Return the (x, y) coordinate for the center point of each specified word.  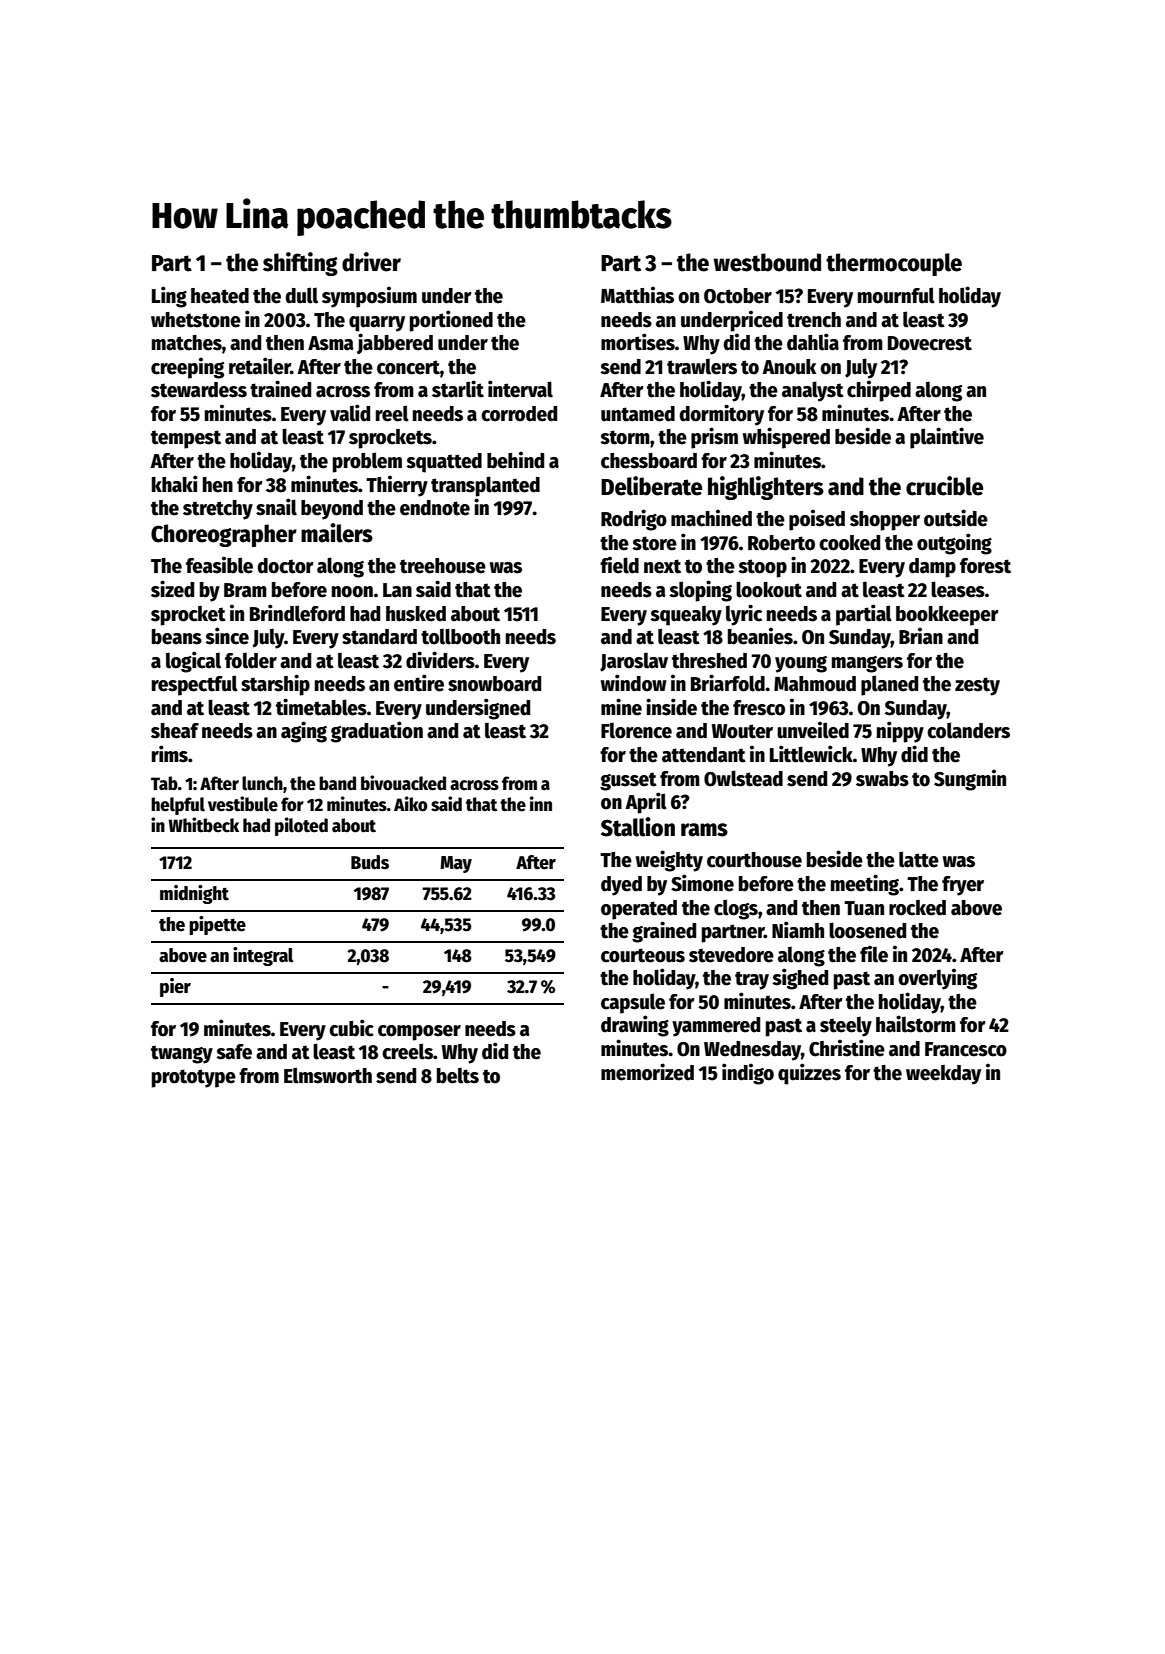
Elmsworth (328, 1075)
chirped (879, 391)
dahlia (813, 342)
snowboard (494, 684)
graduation (377, 732)
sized (172, 589)
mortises (638, 342)
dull (301, 295)
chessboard (649, 461)
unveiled (813, 730)
